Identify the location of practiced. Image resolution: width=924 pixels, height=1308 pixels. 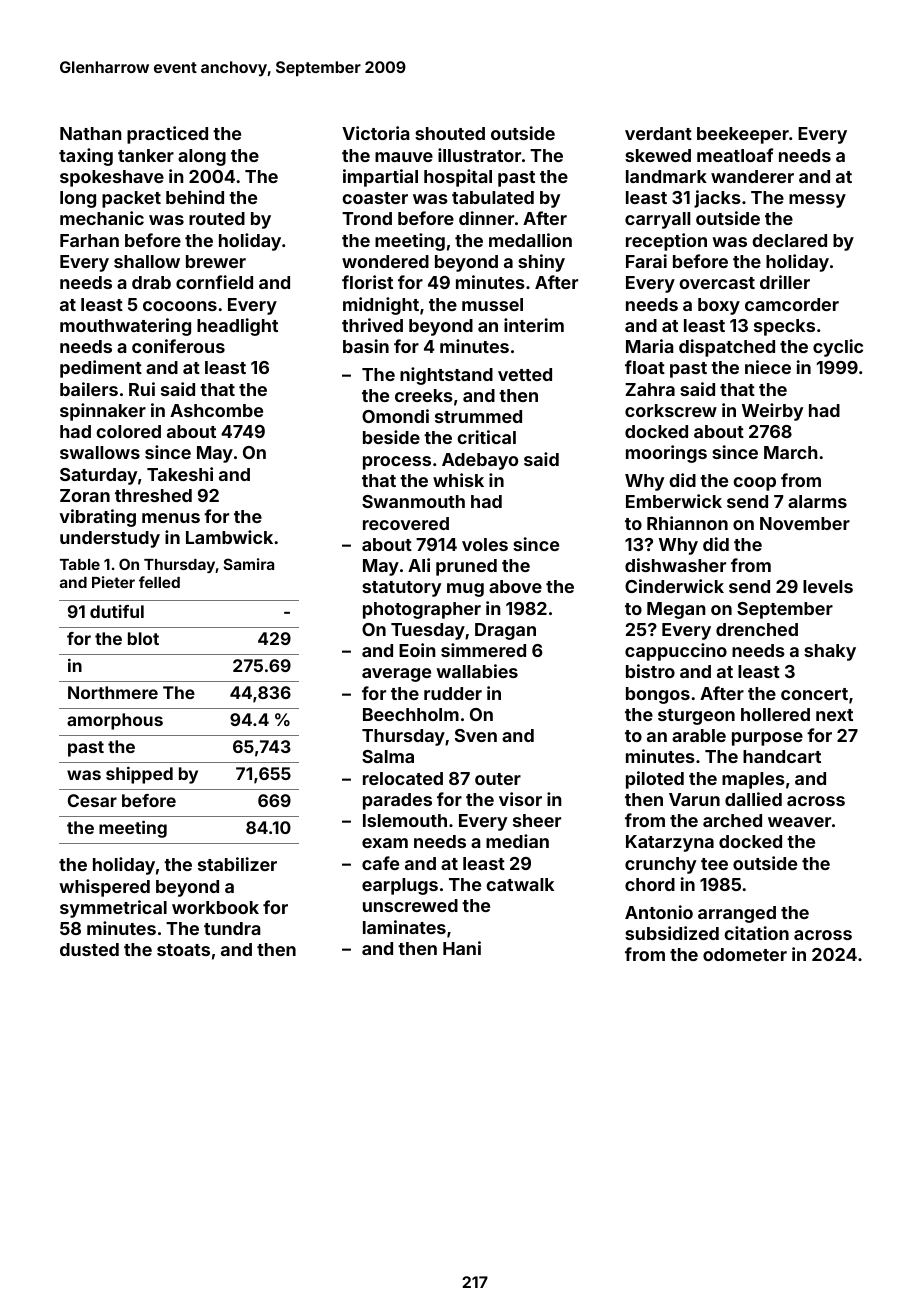
(167, 135).
